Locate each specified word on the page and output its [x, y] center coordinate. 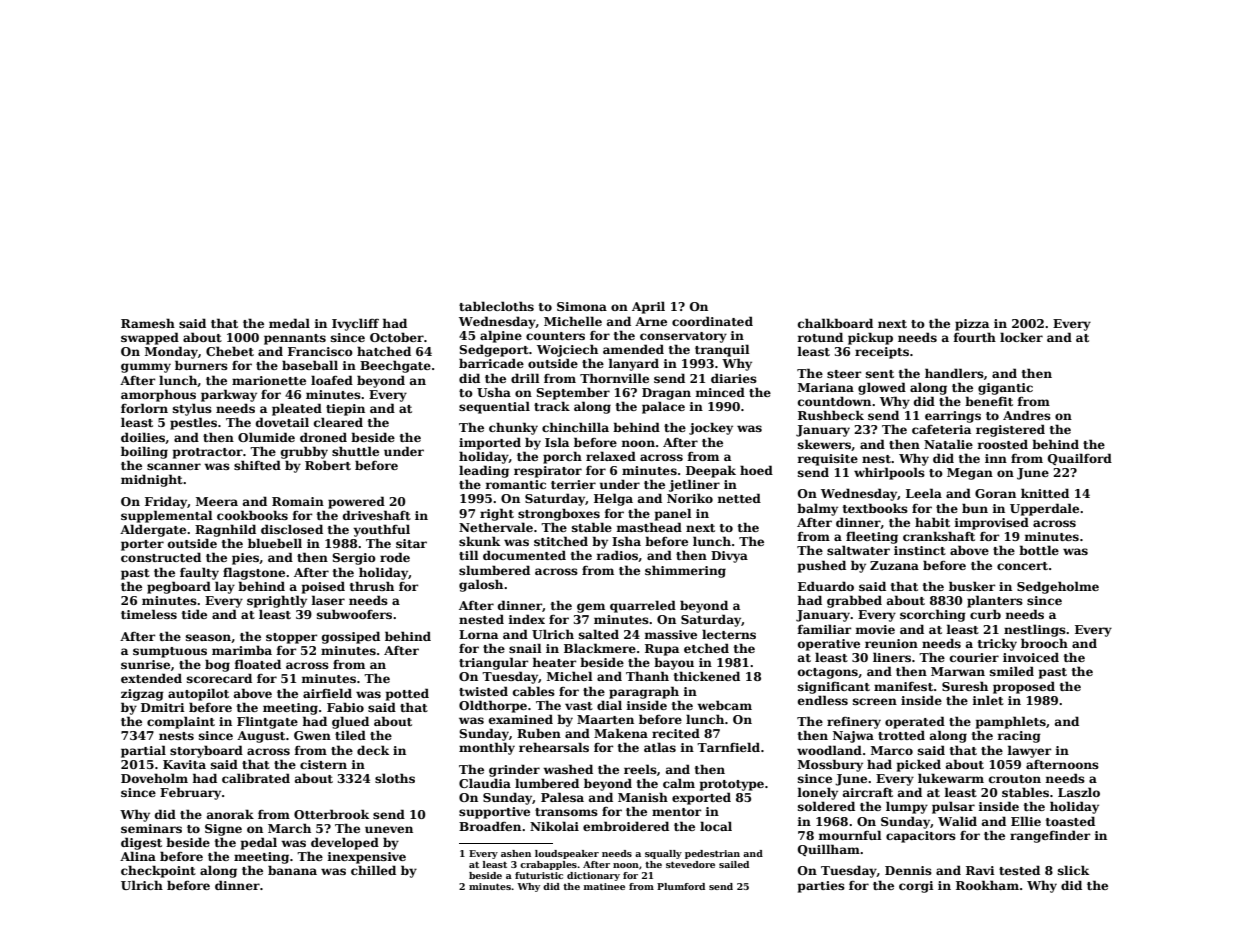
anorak [230, 814]
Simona [582, 306]
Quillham [829, 850]
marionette [269, 380]
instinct [920, 550]
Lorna [478, 634]
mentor [676, 812]
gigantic [1005, 389]
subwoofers [354, 614]
